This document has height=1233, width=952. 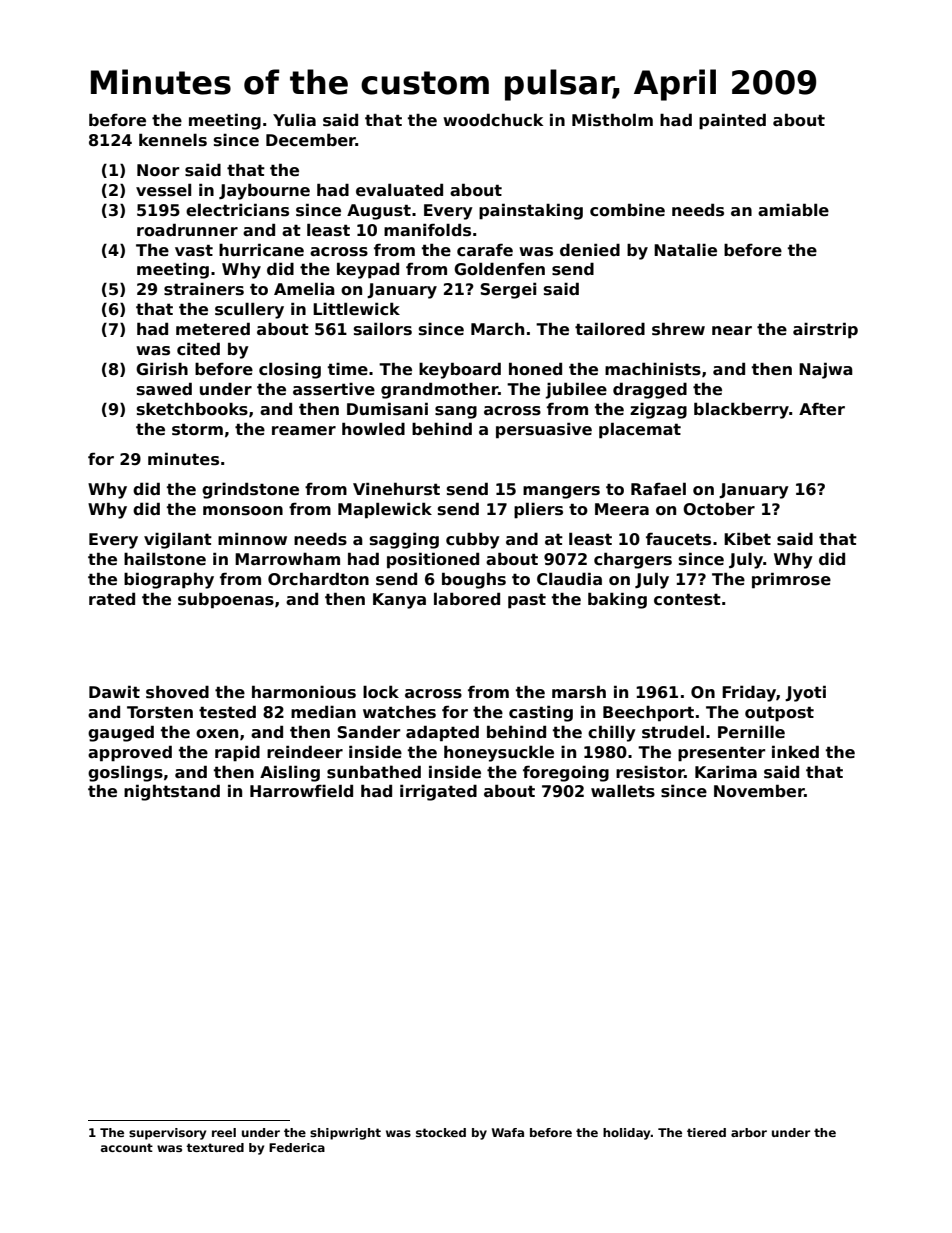 I want to click on painted, so click(x=732, y=121).
